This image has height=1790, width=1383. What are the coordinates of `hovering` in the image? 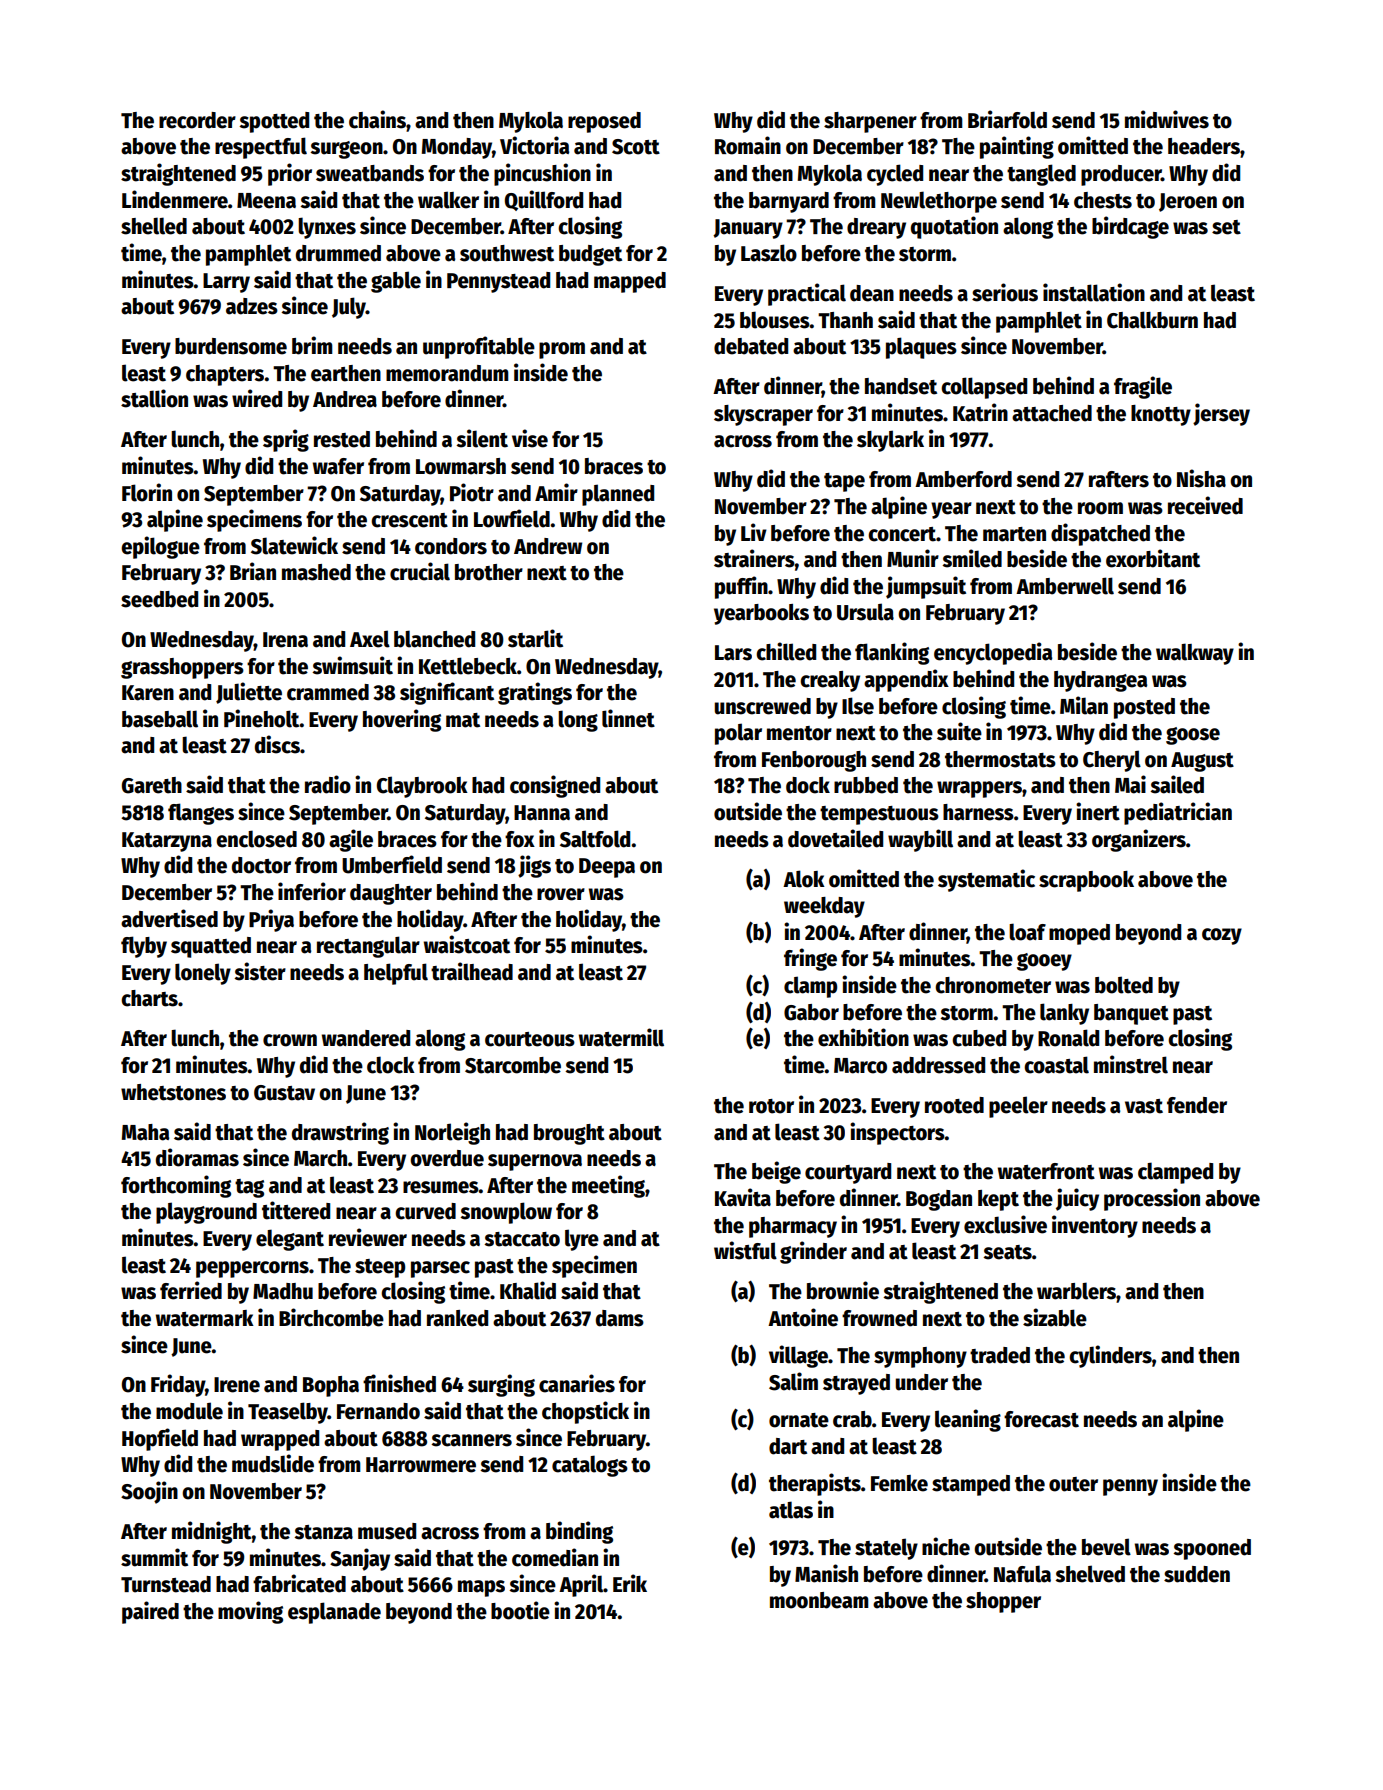 It's located at (402, 720).
